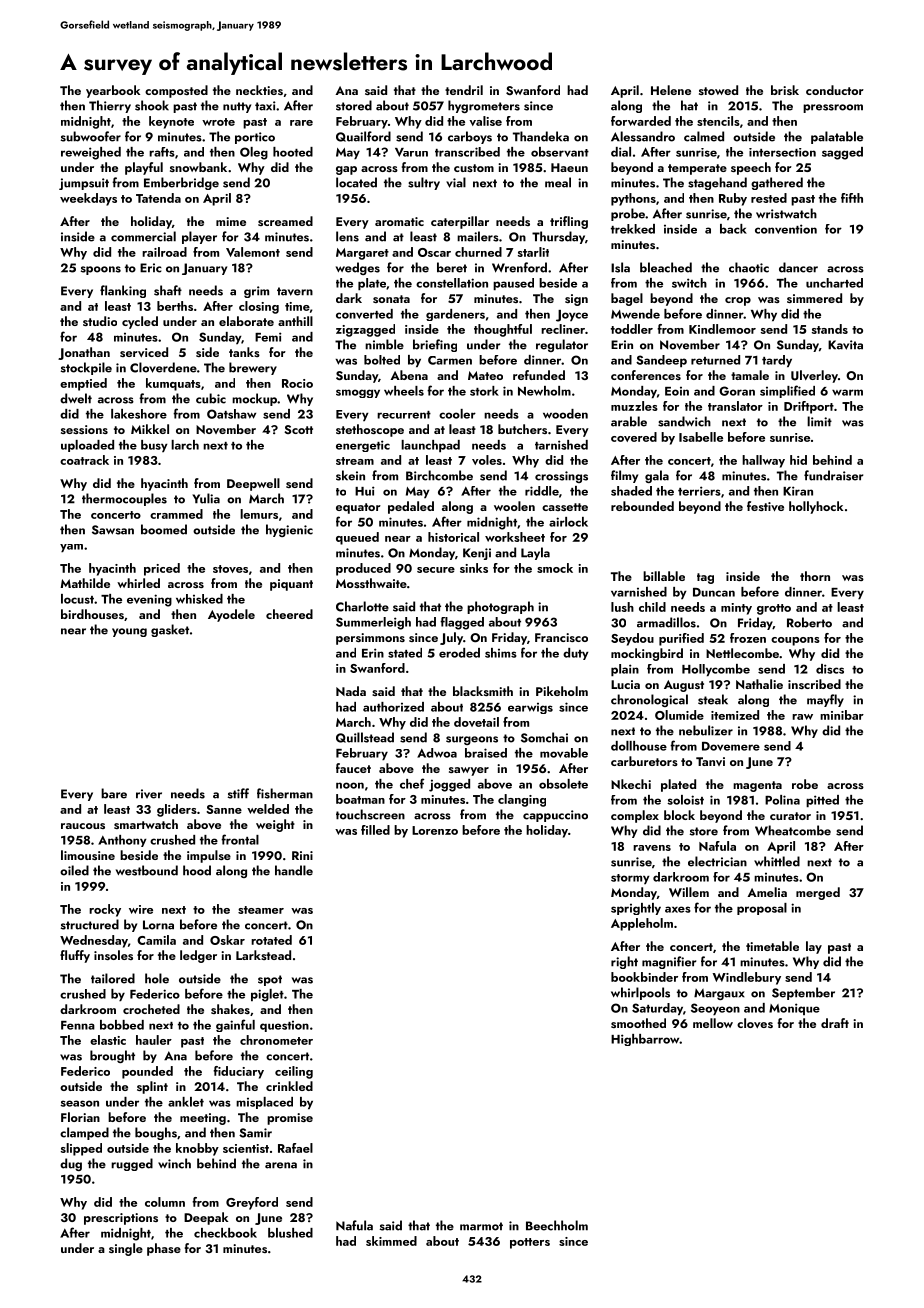 The height and width of the document is (1308, 924). I want to click on Wheatcombe, so click(793, 830).
